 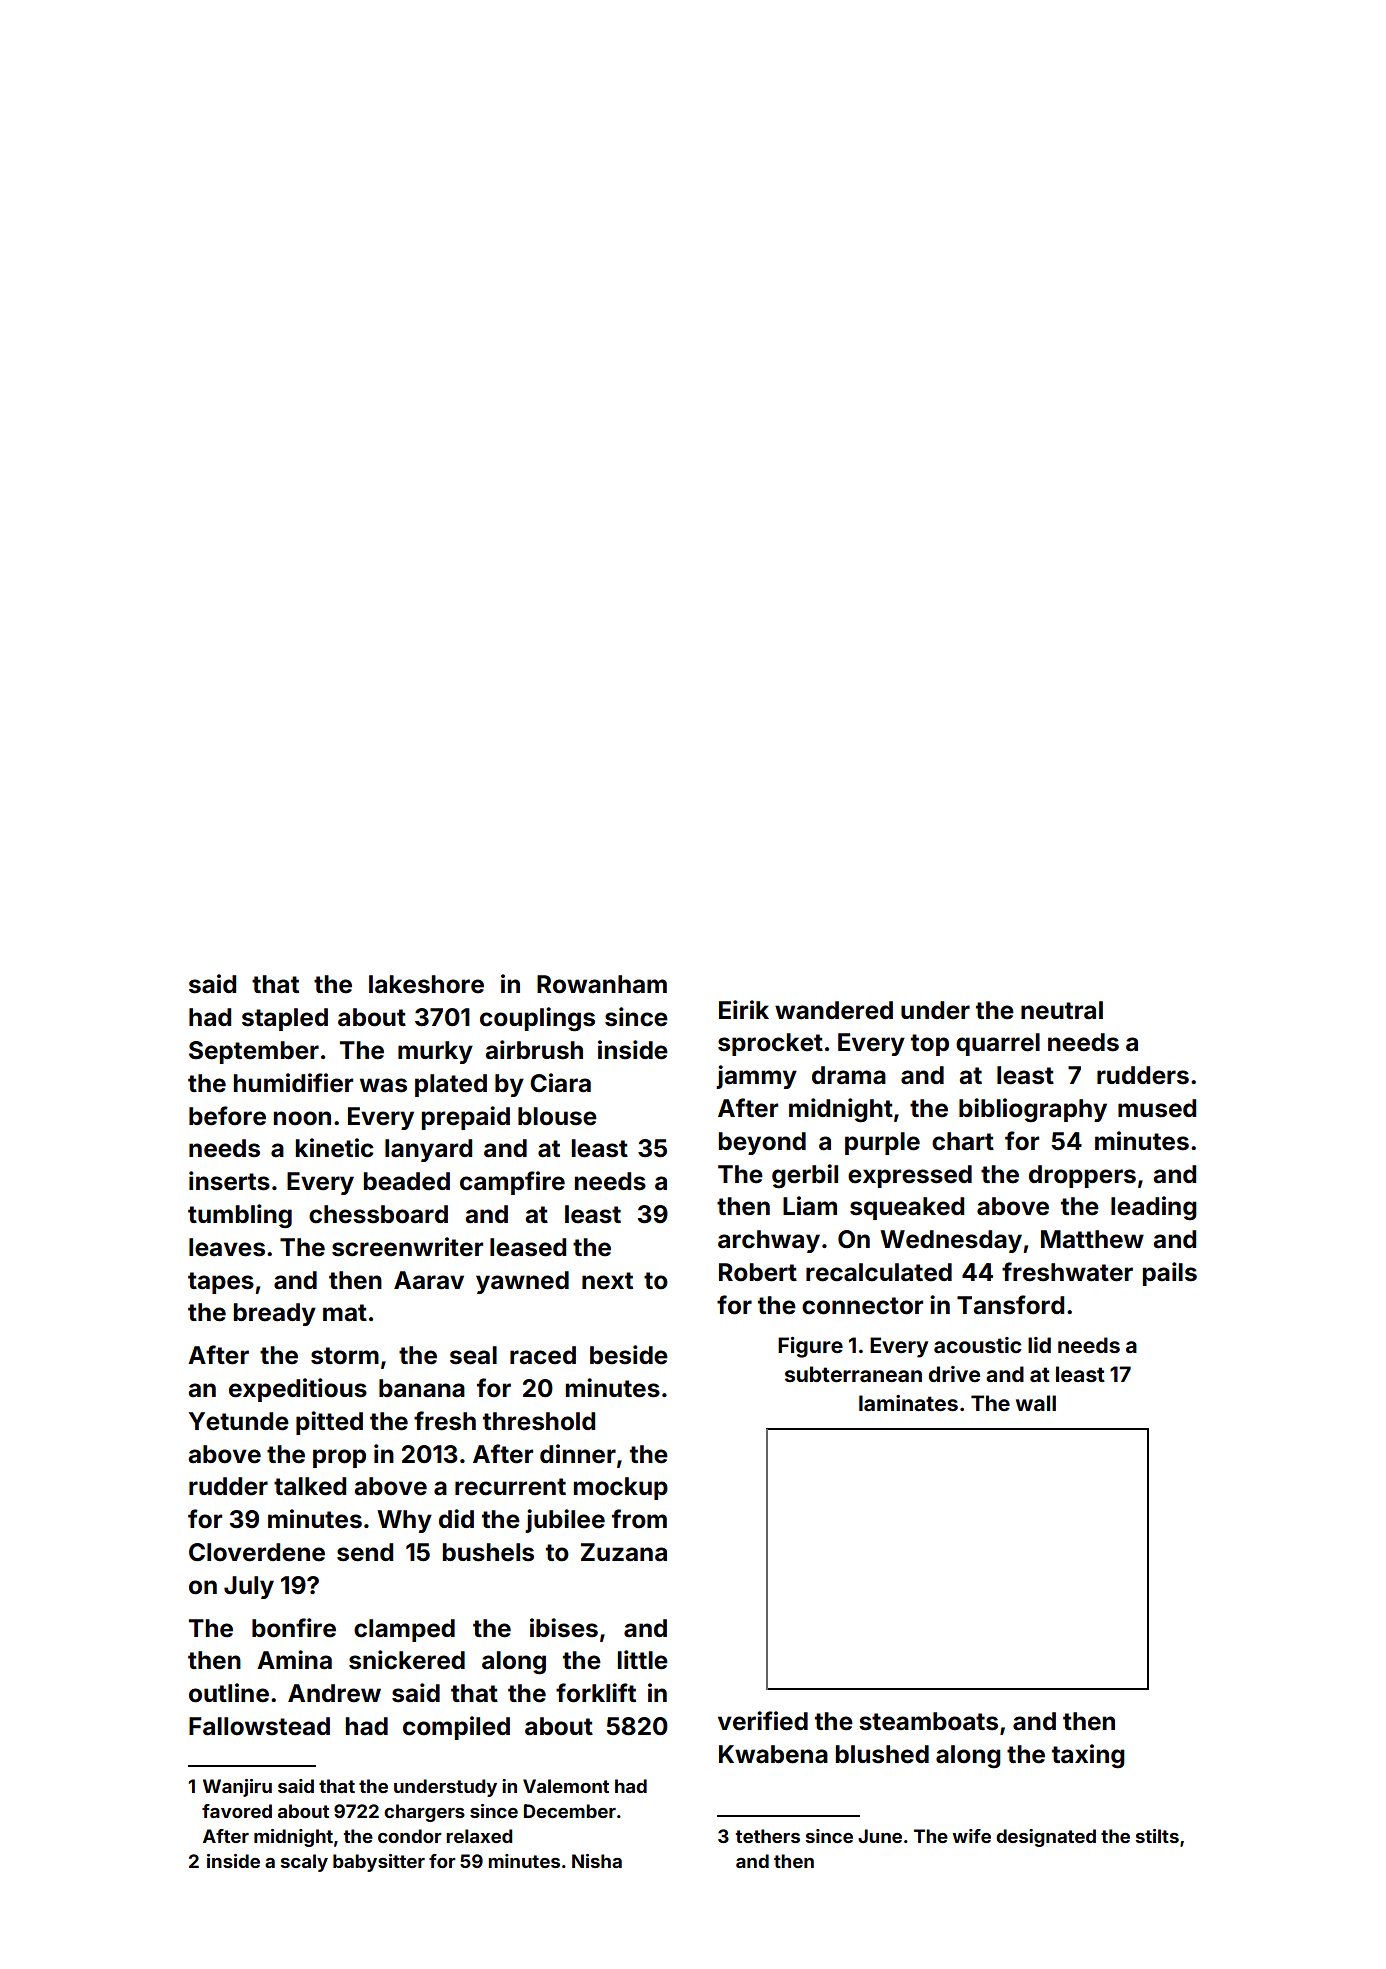 What do you see at coordinates (643, 1660) in the screenshot?
I see `little` at bounding box center [643, 1660].
